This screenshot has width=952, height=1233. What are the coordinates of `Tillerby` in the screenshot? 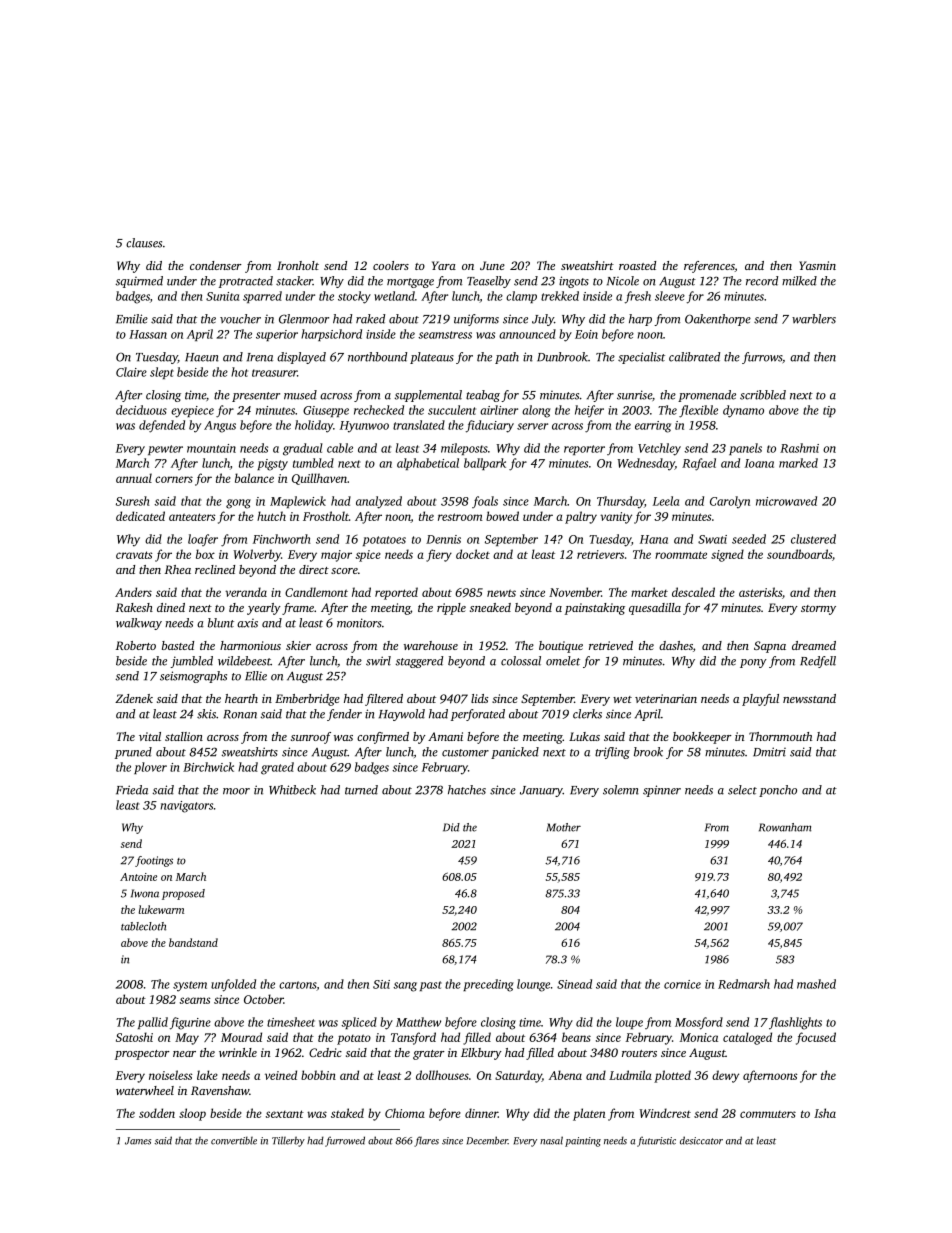 It's located at (288, 1141).
